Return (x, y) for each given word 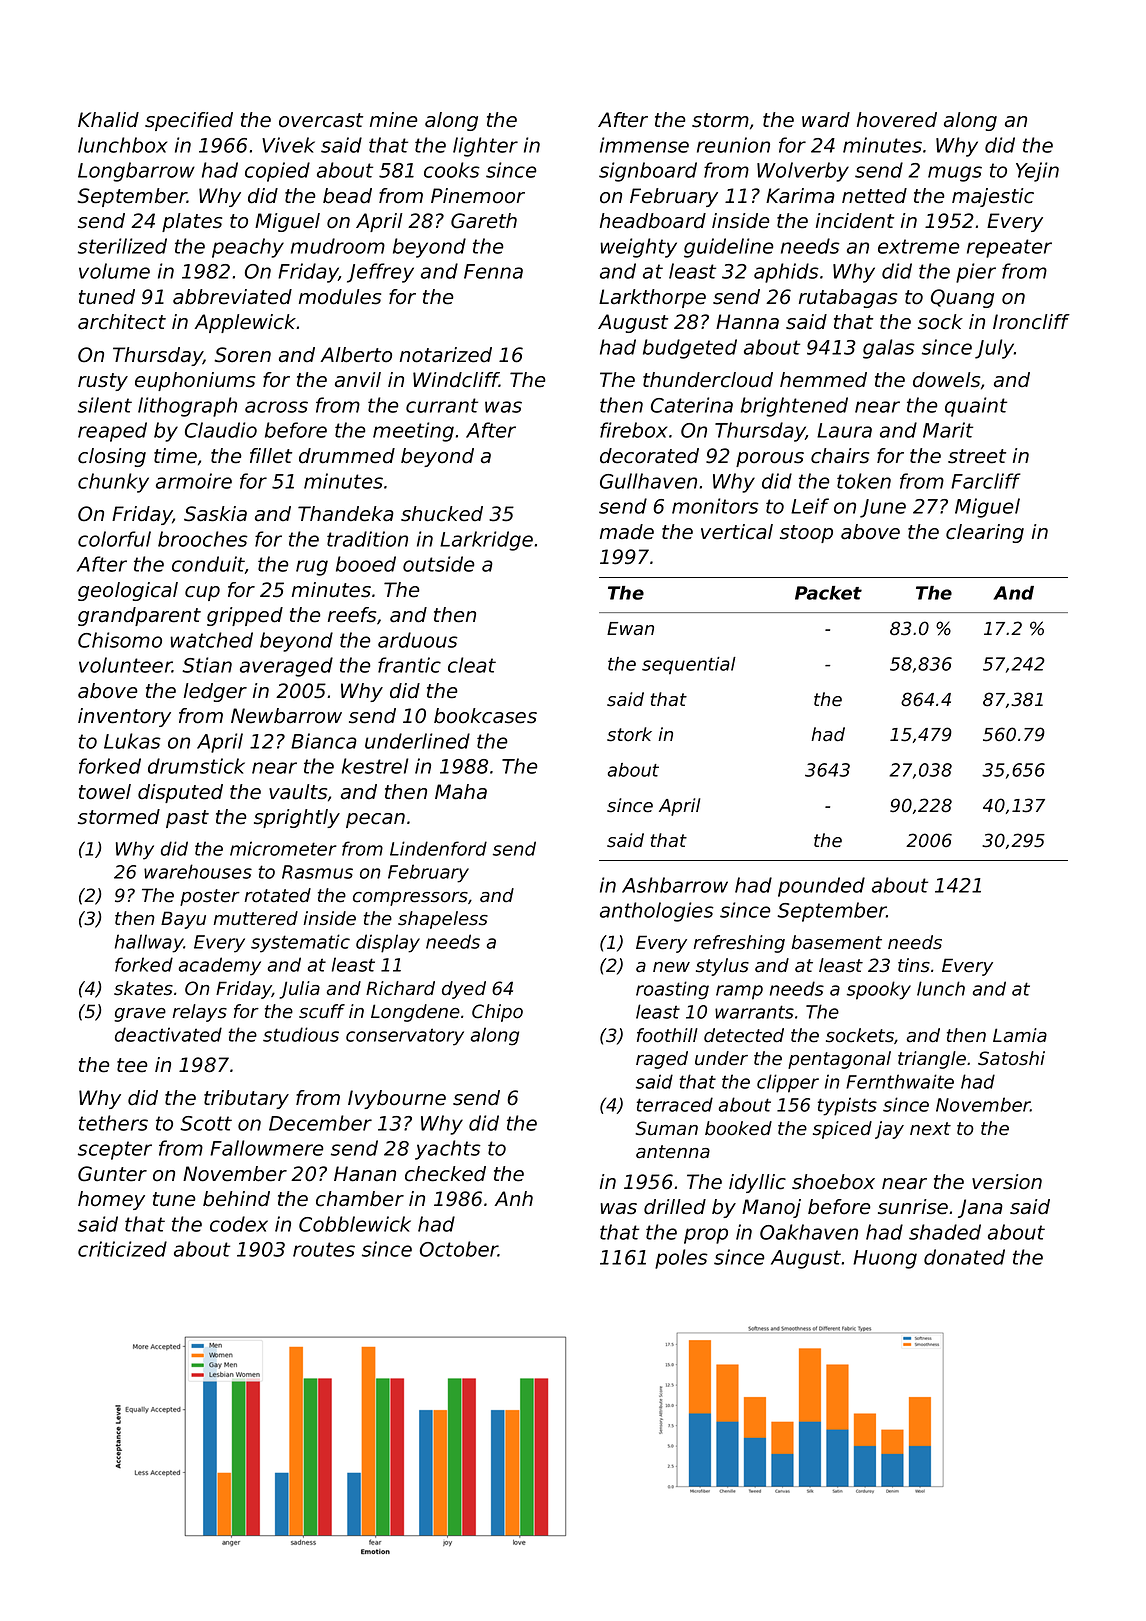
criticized (122, 1249)
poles (681, 1259)
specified (189, 121)
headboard (653, 221)
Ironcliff (1031, 322)
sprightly (297, 818)
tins (914, 965)
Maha (461, 792)
